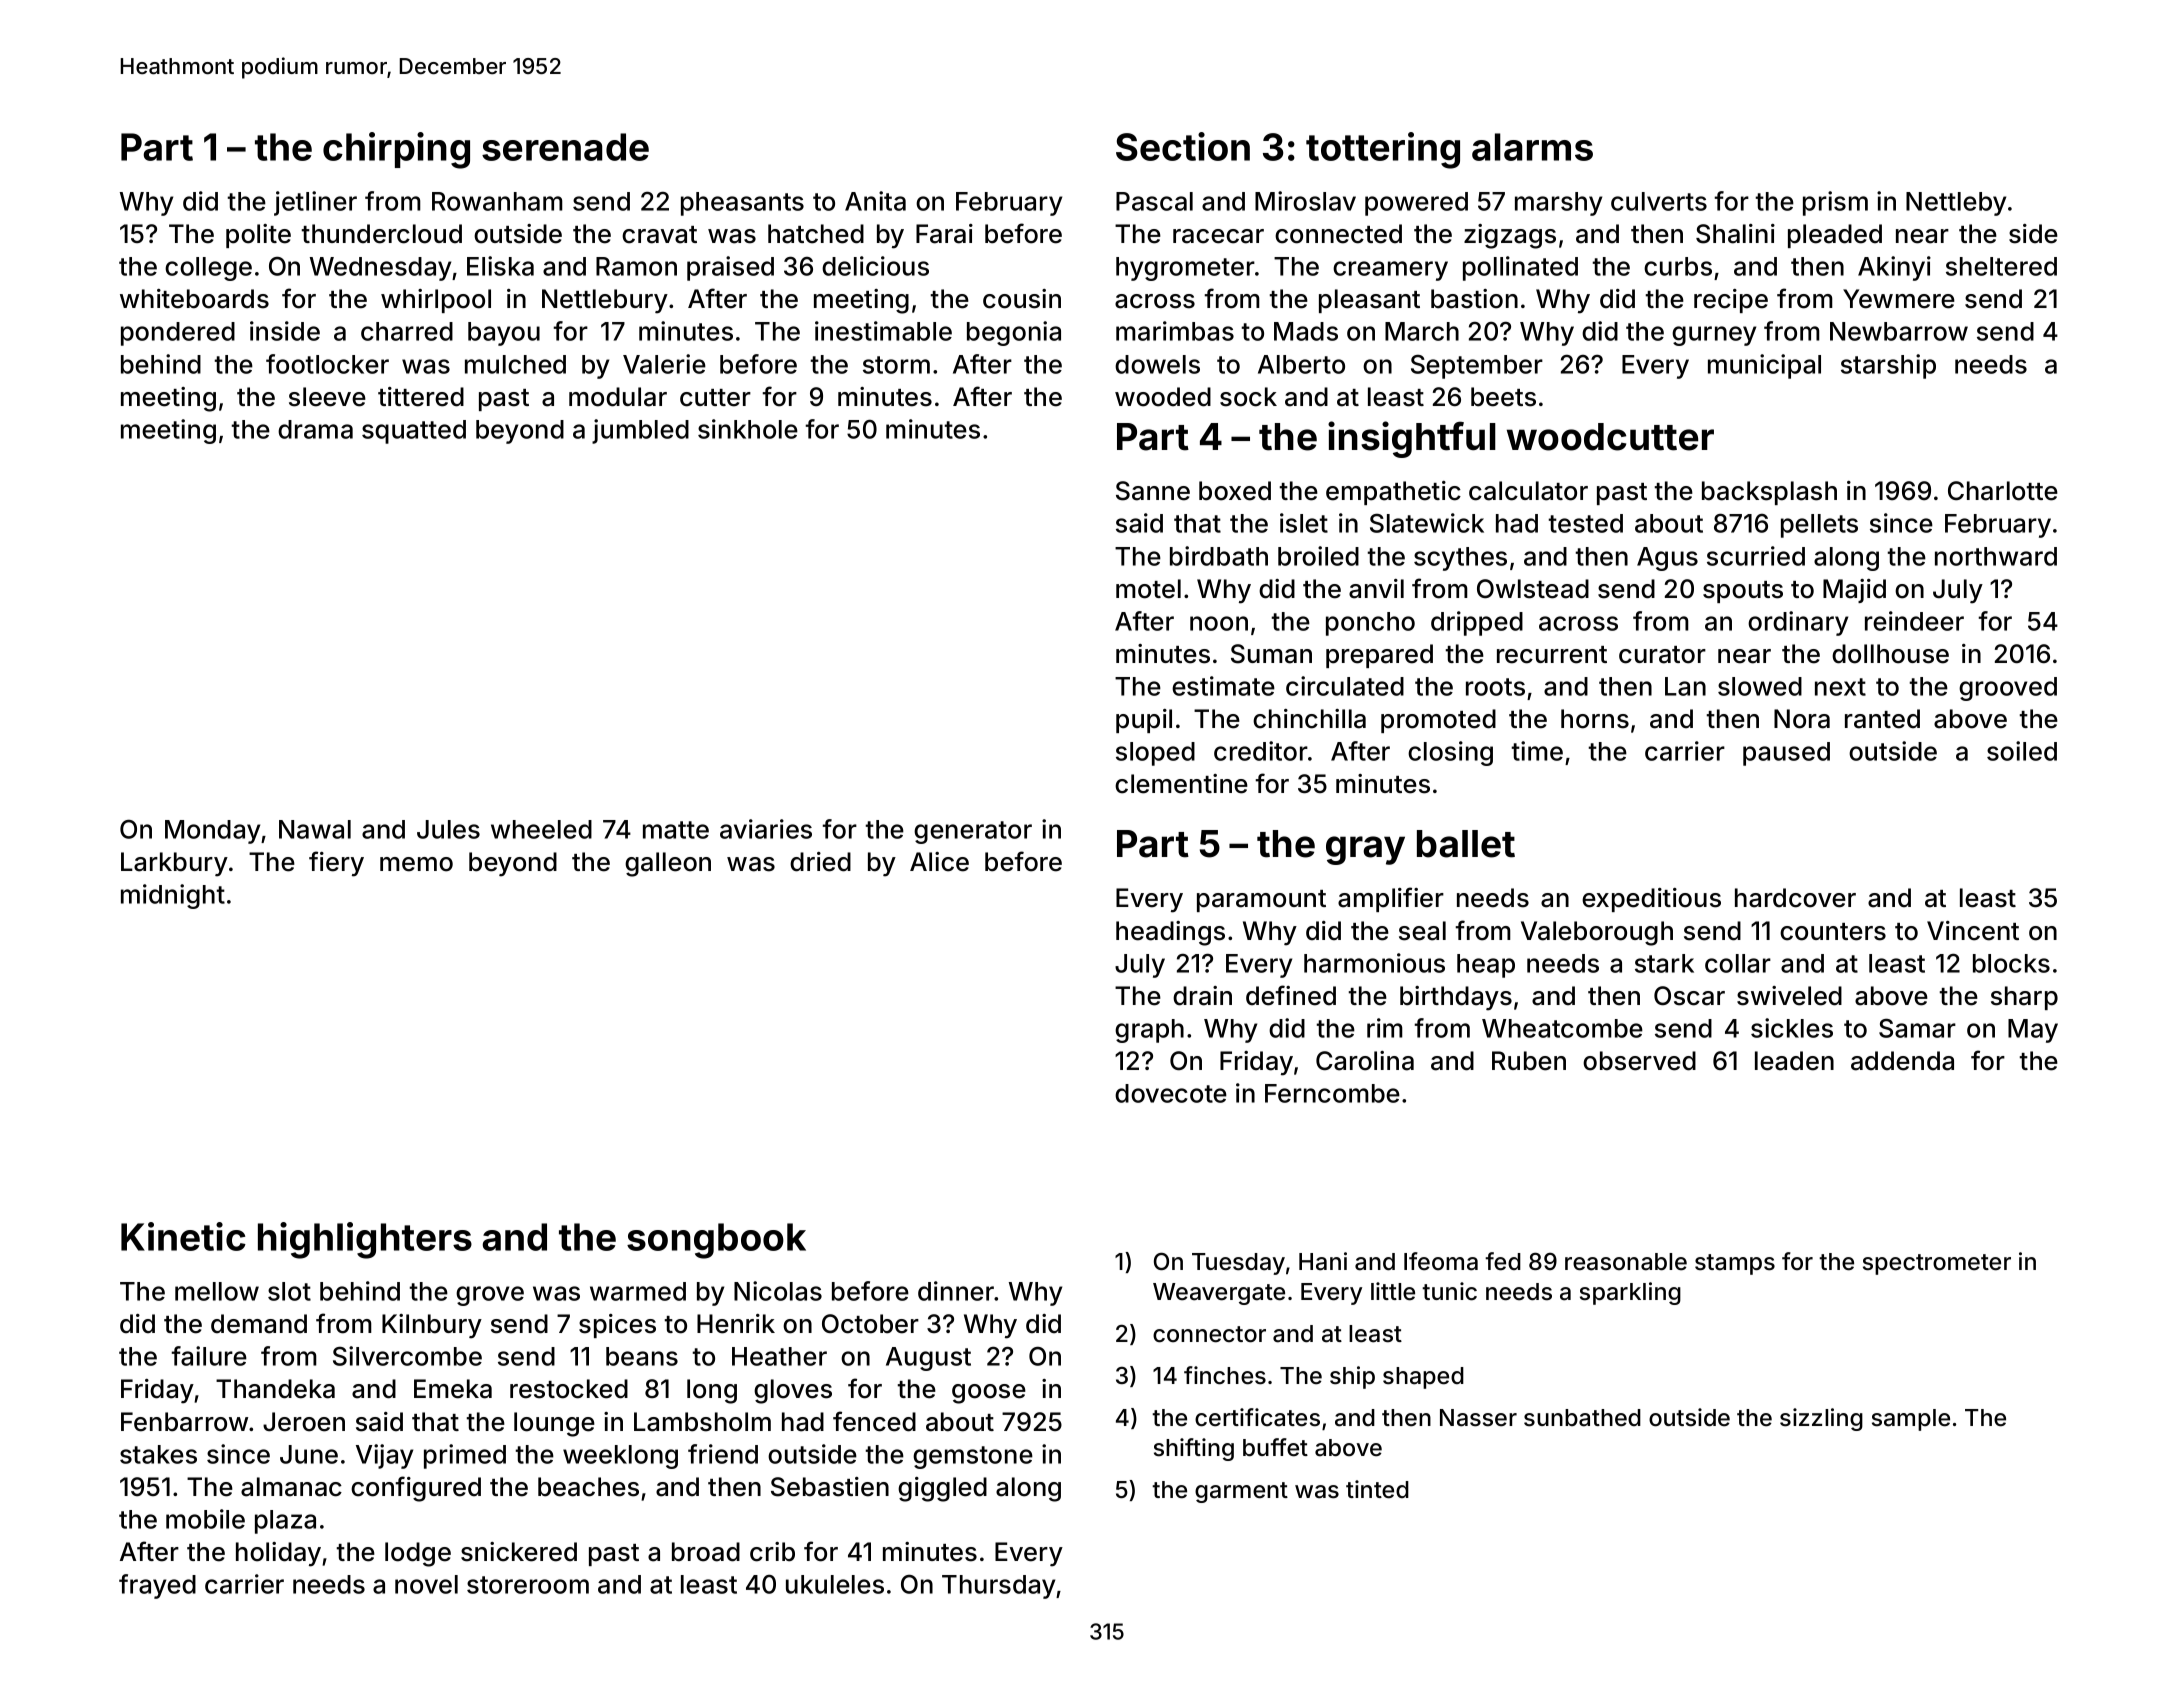  I want to click on motel, so click(1148, 589).
